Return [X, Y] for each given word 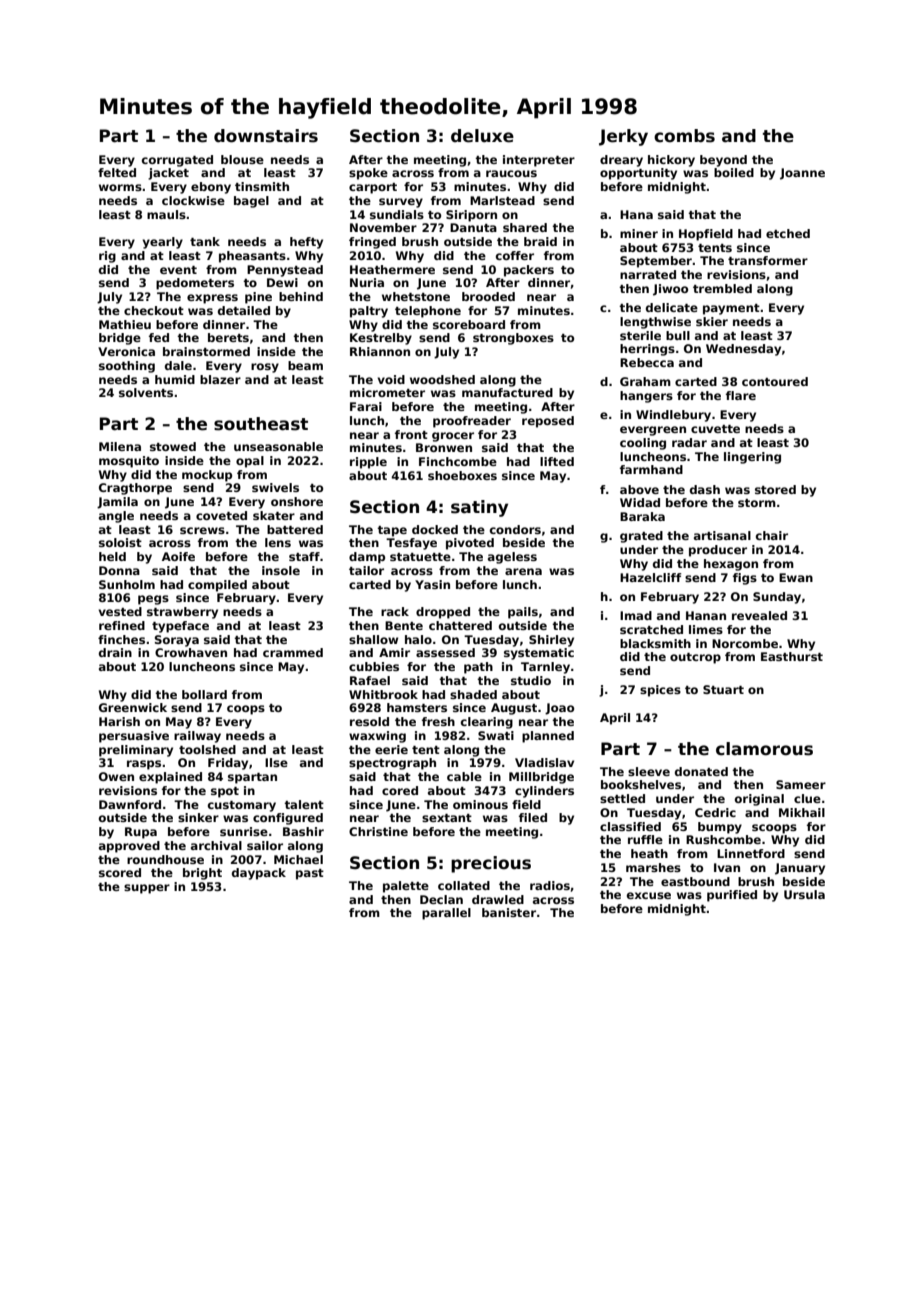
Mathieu [125, 324]
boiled [734, 172]
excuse [649, 895]
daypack [259, 874]
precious [491, 864]
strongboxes [513, 339]
